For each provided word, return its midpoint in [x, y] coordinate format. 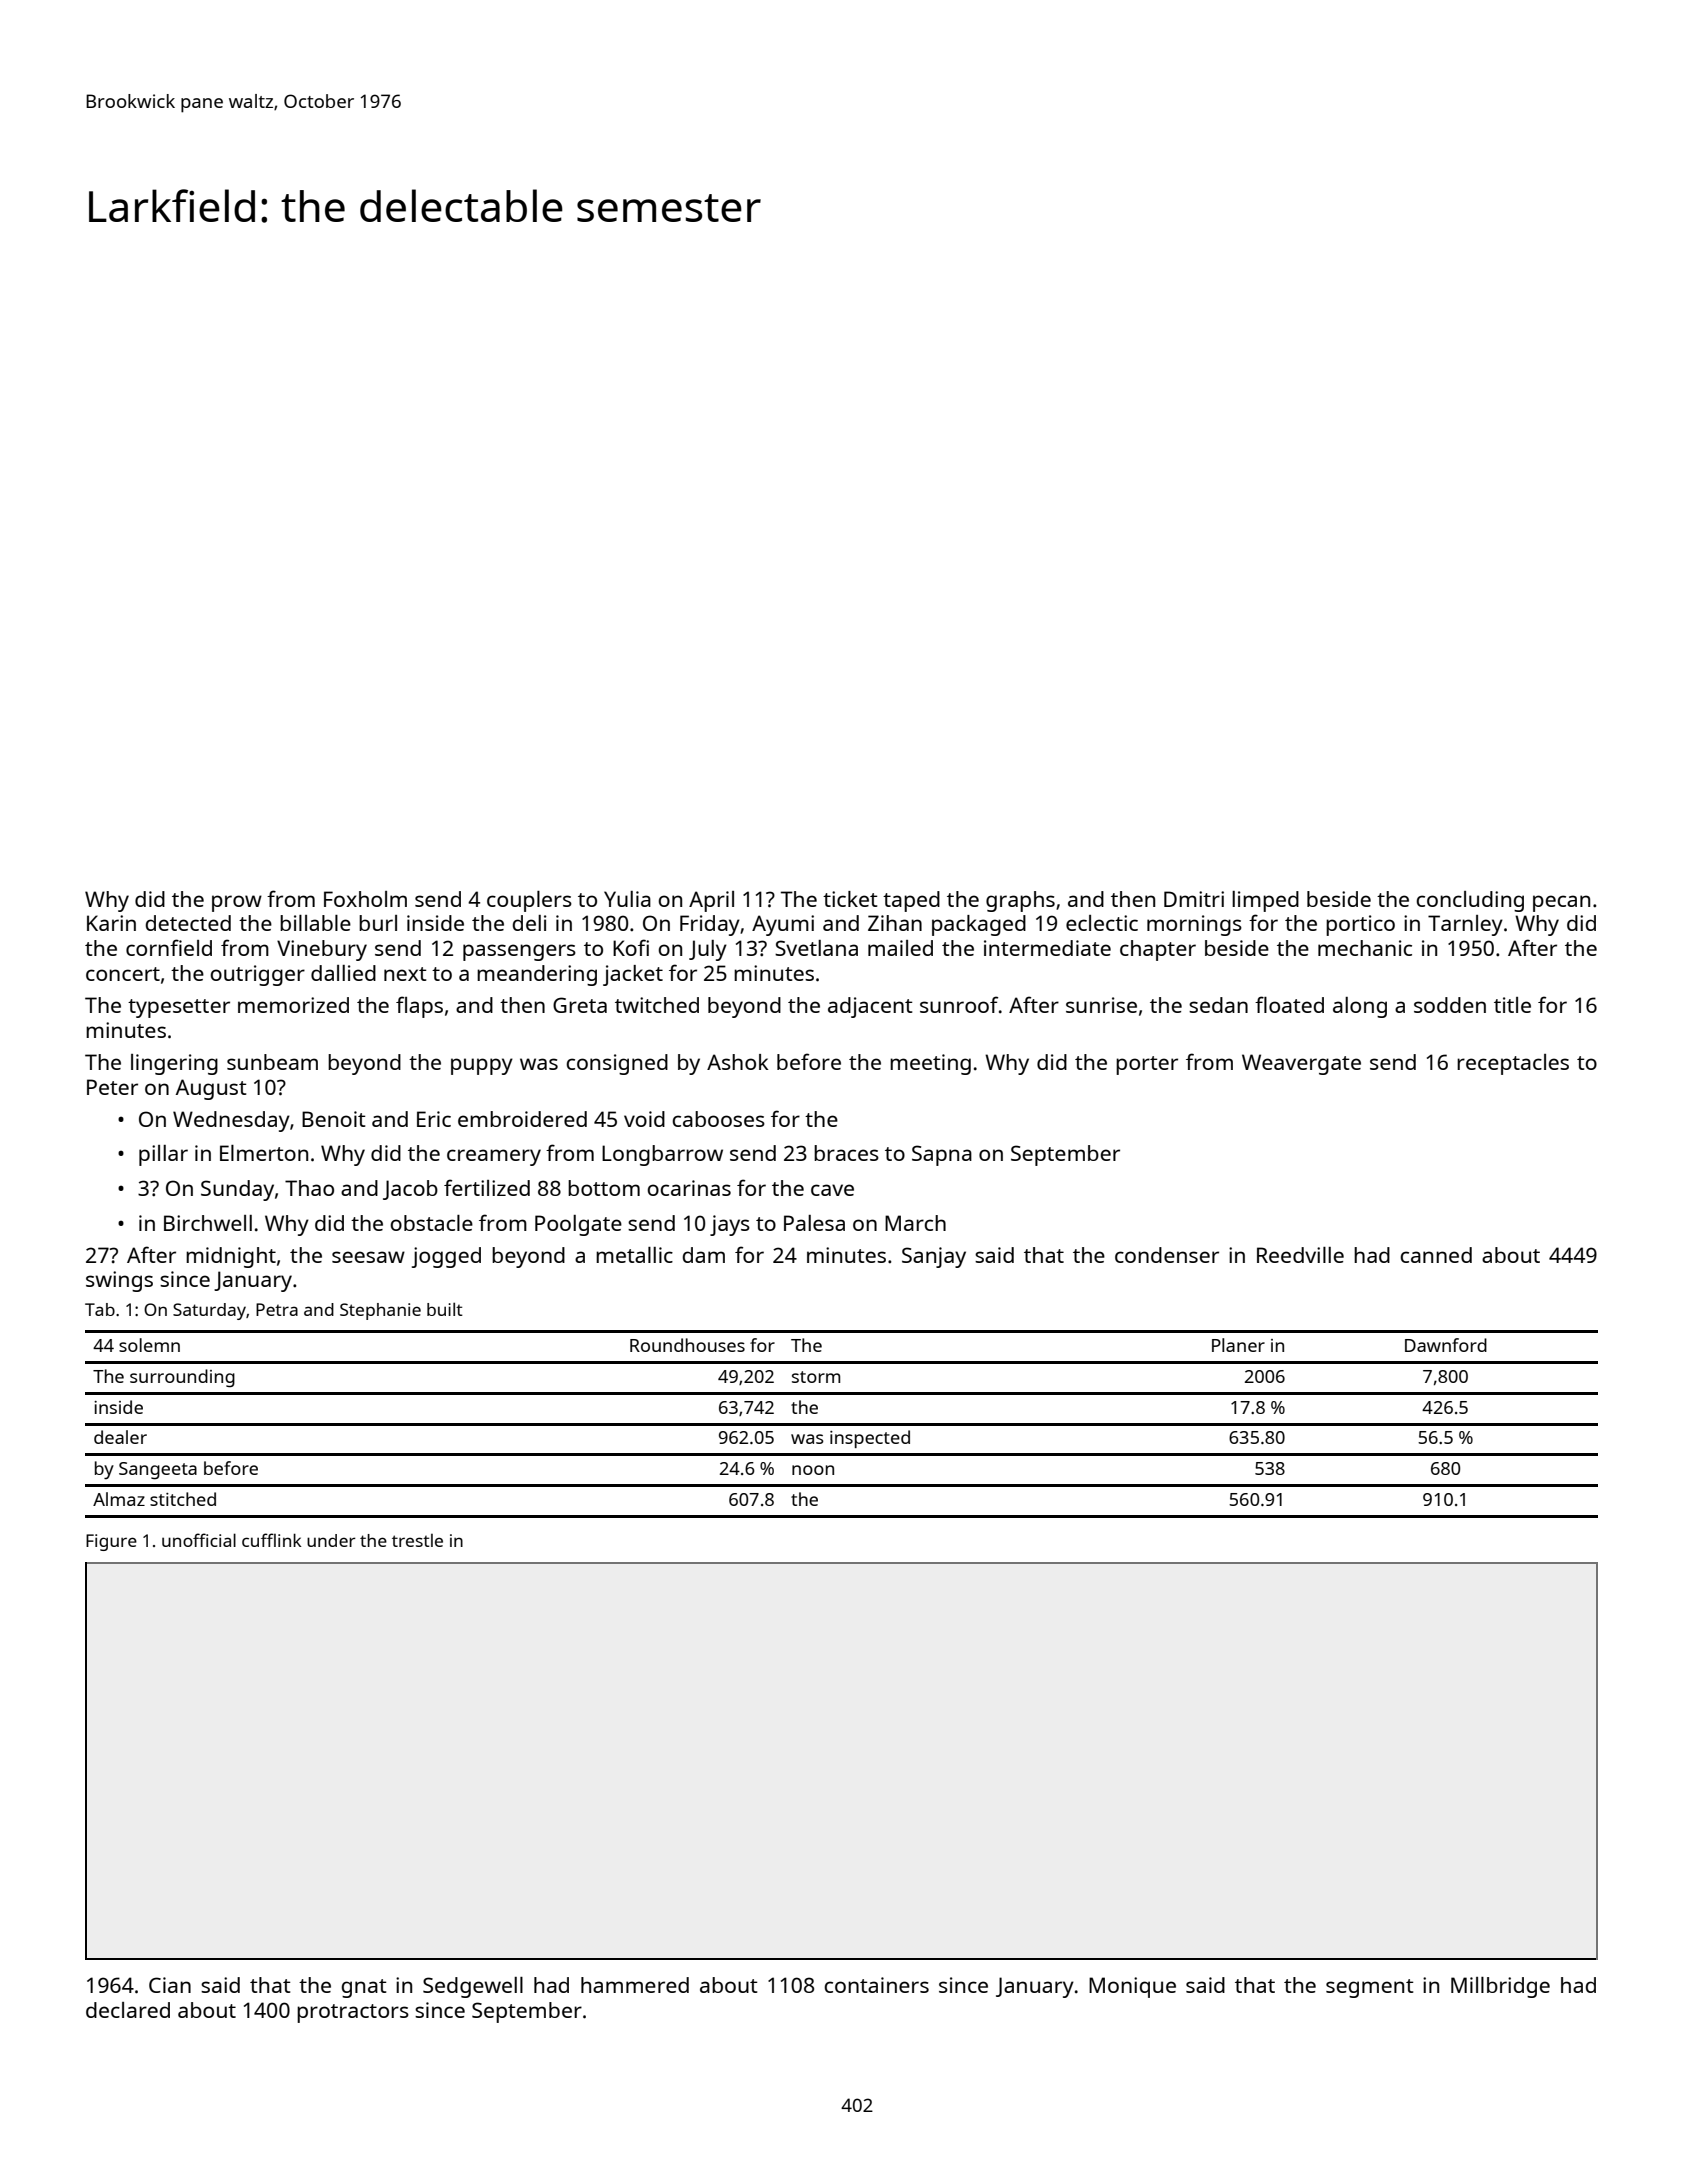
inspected [870, 1439]
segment [1369, 1988]
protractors [353, 2013]
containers [876, 1985]
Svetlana [816, 948]
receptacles [1513, 1064]
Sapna [942, 1155]
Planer [1238, 1345]
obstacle [432, 1223]
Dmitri [1194, 899]
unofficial [199, 1540]
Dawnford [1446, 1345]
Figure [111, 1542]
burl [378, 923]
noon [813, 1470]
